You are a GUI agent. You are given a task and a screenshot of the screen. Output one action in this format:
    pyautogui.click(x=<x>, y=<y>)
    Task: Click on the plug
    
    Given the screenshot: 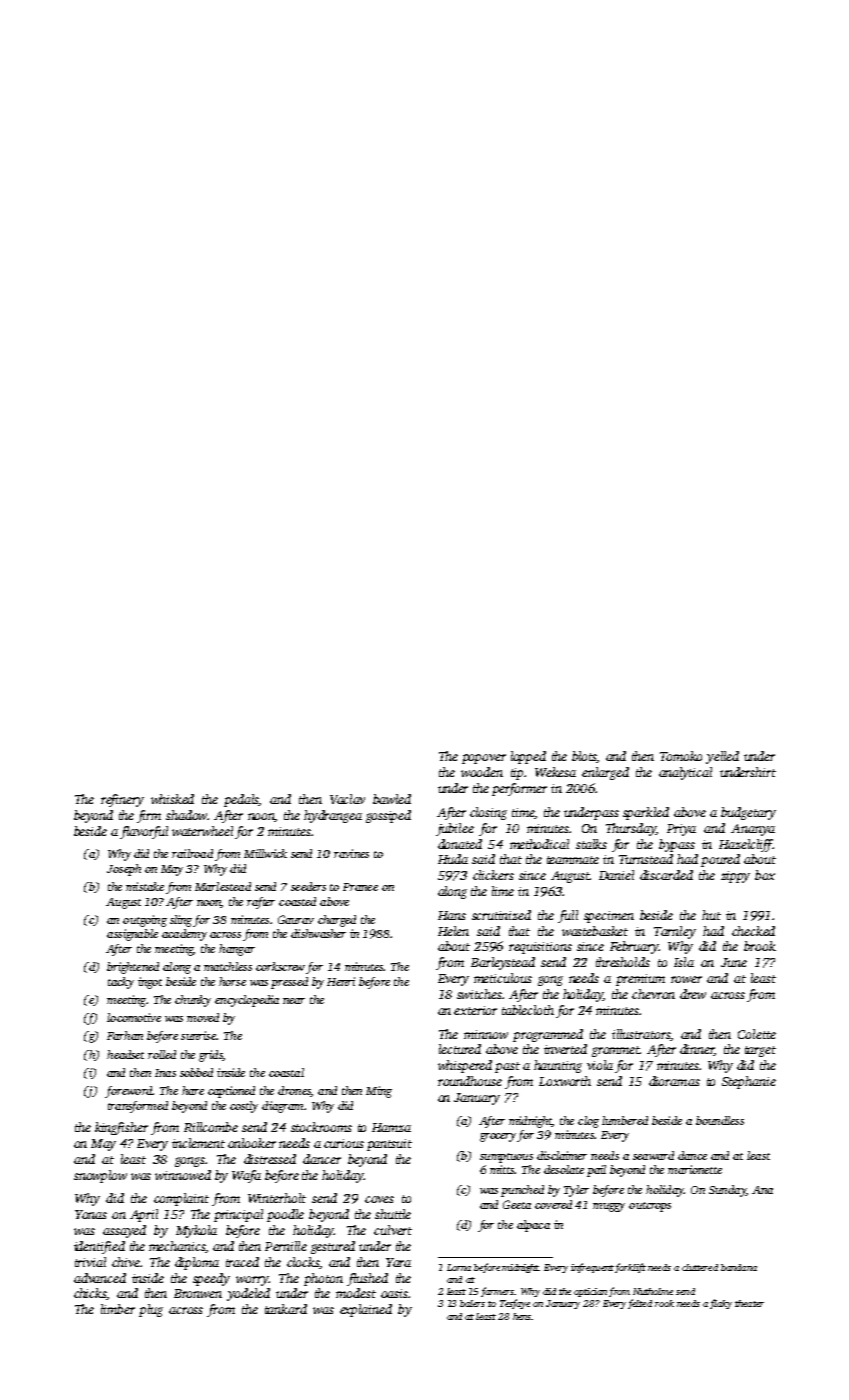 What is the action you would take?
    pyautogui.click(x=151, y=1310)
